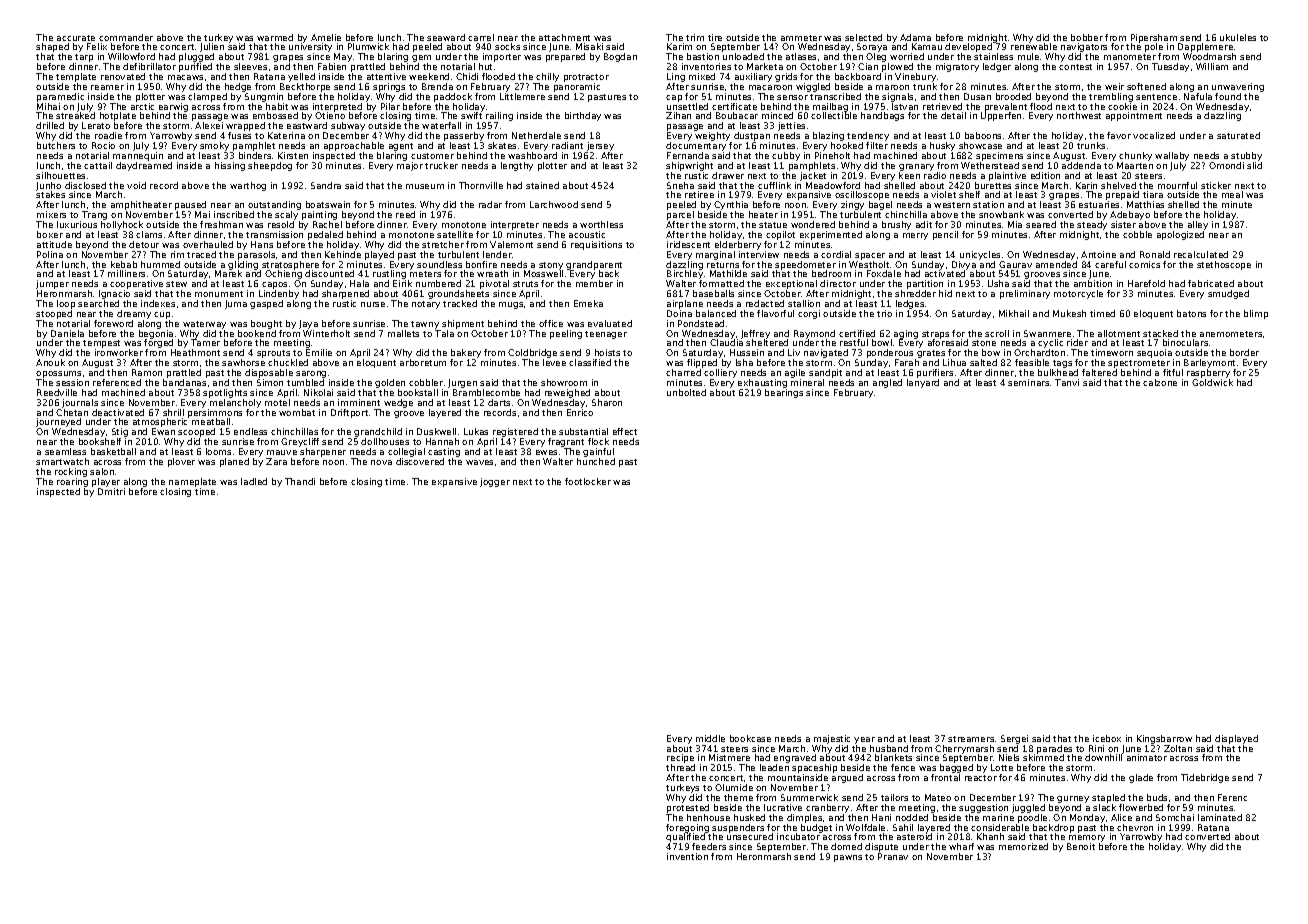 The height and width of the document is (924, 1308). What do you see at coordinates (48, 186) in the document?
I see `Junho` at bounding box center [48, 186].
